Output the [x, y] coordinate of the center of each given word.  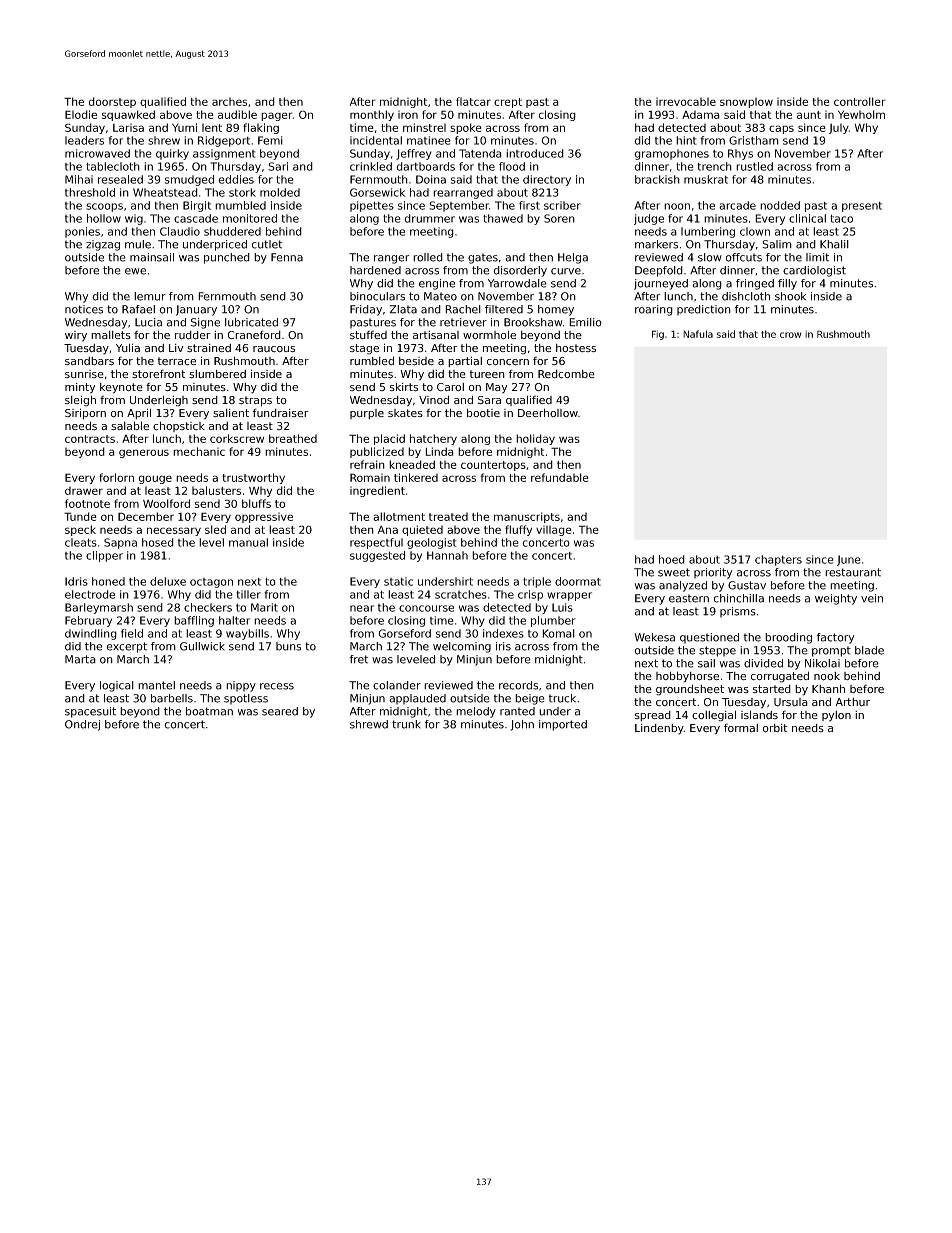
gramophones [671, 154]
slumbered [217, 374]
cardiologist [814, 271]
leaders [84, 140]
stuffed [368, 335]
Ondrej [82, 725]
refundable [560, 477]
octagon [211, 583]
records [518, 685]
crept [508, 103]
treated [448, 516]
